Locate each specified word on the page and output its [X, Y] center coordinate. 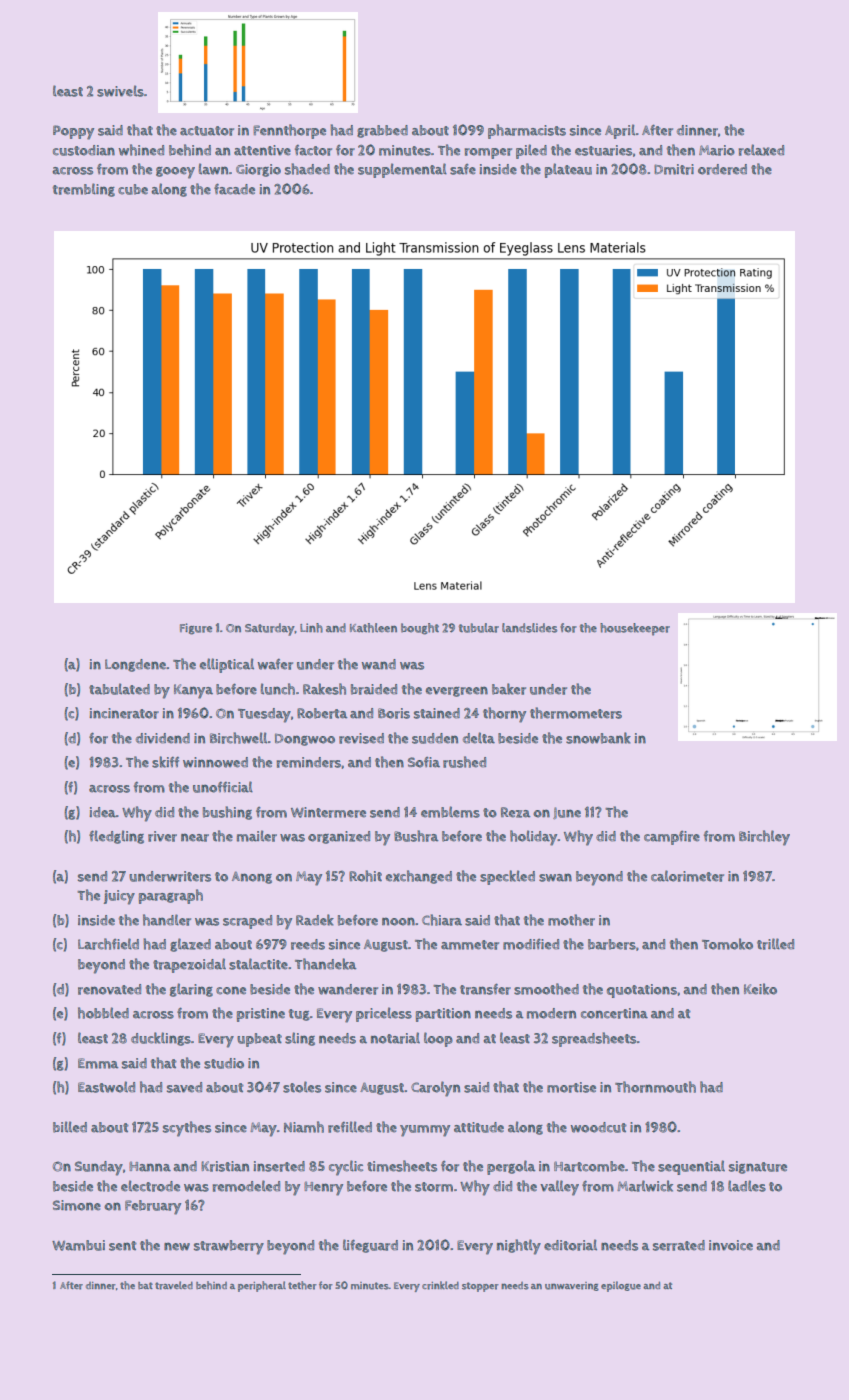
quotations [642, 991]
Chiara [442, 920]
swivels [120, 91]
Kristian [225, 1166]
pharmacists [527, 131]
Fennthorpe [289, 131]
